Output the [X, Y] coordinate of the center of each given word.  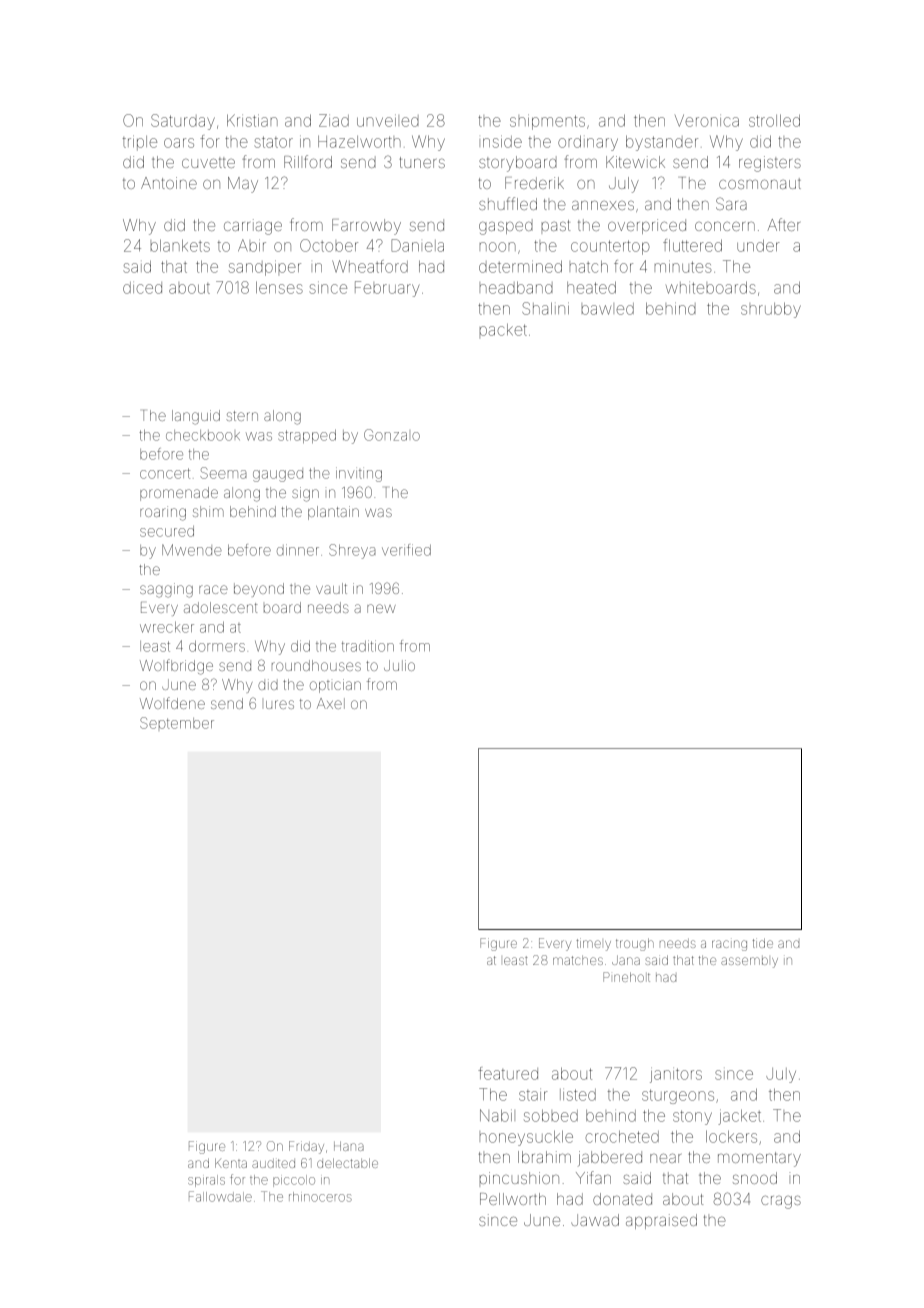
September [177, 723]
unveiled [388, 120]
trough [635, 944]
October [329, 245]
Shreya [352, 551]
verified [406, 550]
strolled [774, 120]
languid [196, 417]
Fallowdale [220, 1196]
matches [578, 960]
